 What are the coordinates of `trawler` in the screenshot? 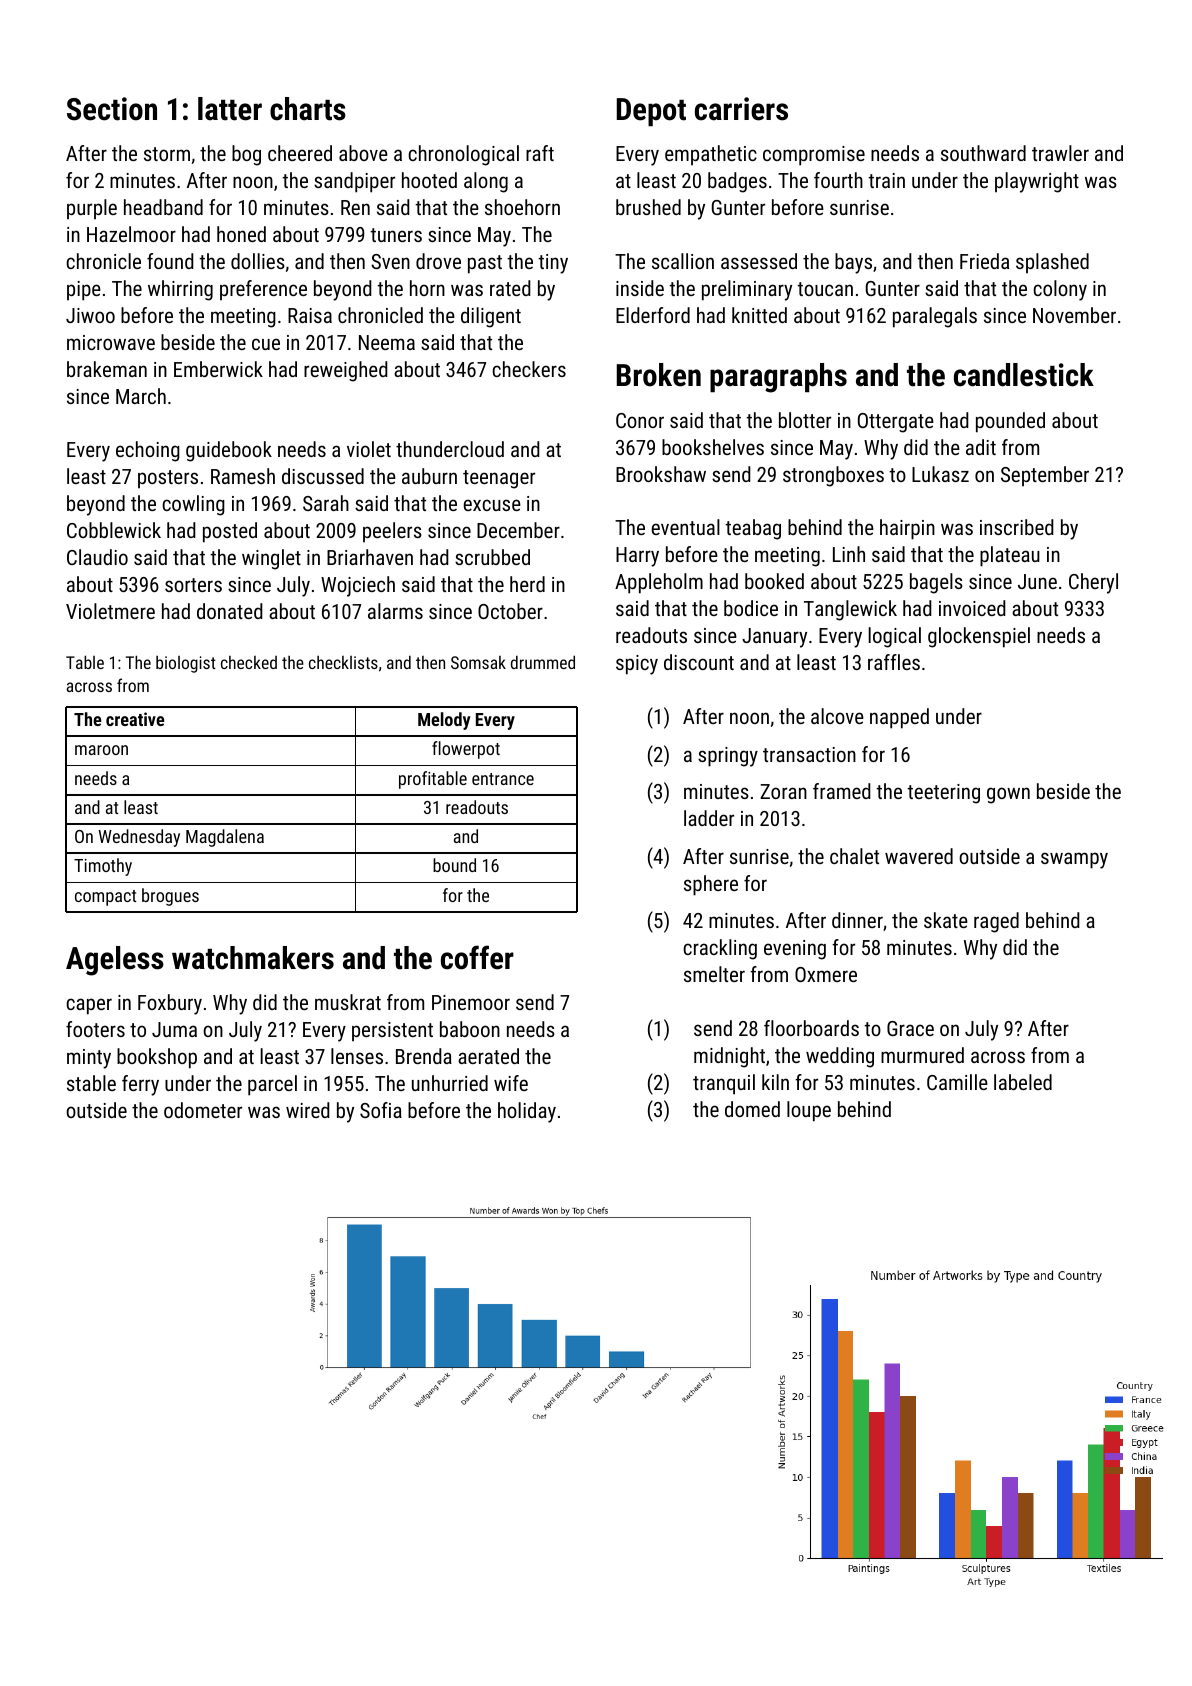 It's located at (1060, 153).
